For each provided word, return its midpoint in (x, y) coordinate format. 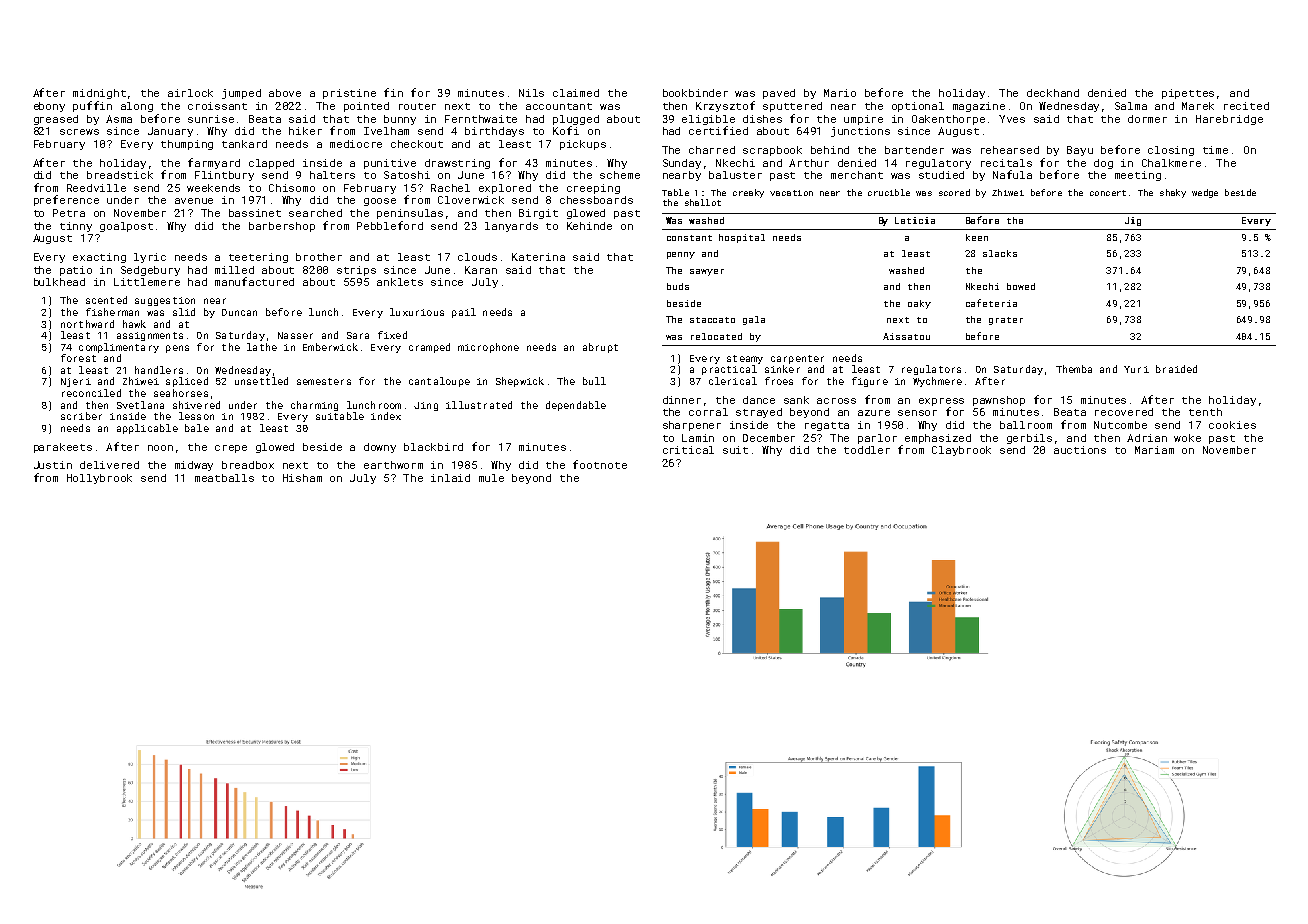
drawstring (457, 164)
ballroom (1026, 425)
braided (1176, 369)
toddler (867, 450)
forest (78, 358)
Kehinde (589, 226)
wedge (1205, 193)
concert (1108, 193)
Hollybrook (99, 479)
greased (56, 120)
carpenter (797, 359)
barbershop (282, 227)
